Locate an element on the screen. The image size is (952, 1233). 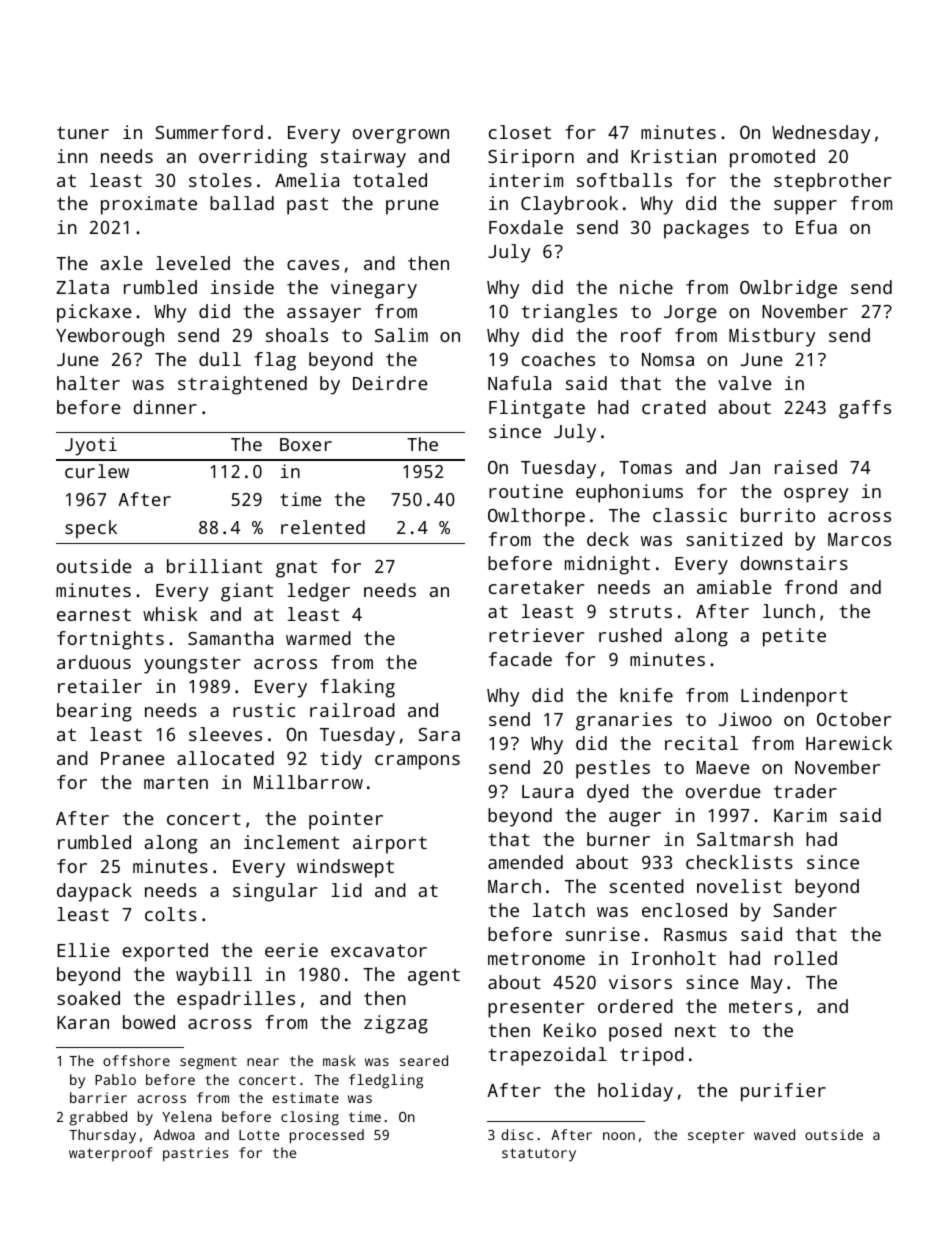
Pranee is located at coordinates (133, 758).
